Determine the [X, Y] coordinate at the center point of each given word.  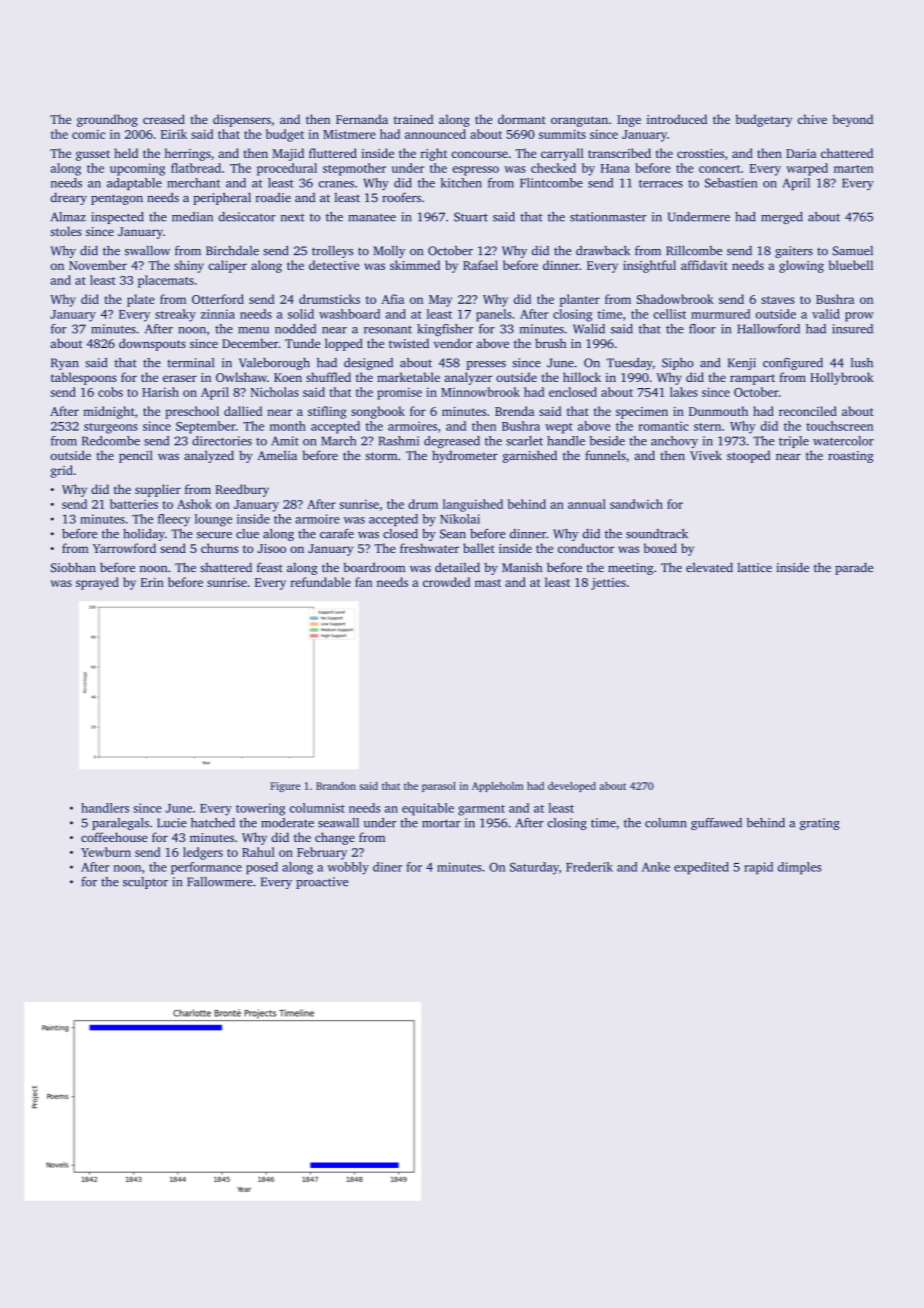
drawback [603, 251]
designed [368, 364]
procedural [287, 169]
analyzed [209, 456]
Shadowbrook [675, 299]
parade [854, 568]
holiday [144, 535]
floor [702, 329]
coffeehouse [114, 837]
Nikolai [460, 519]
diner [387, 867]
